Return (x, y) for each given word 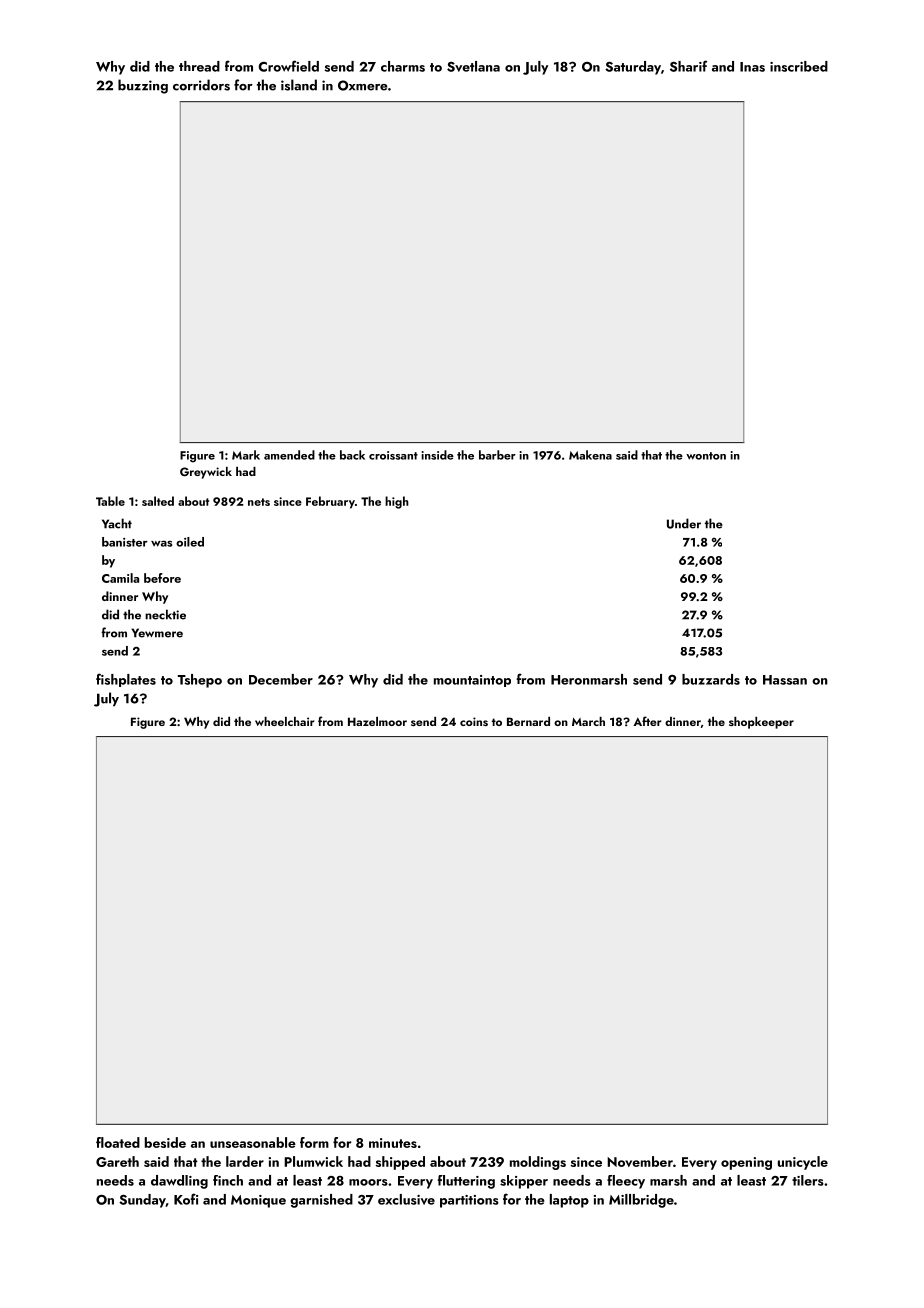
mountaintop (472, 681)
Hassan (785, 680)
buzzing (143, 86)
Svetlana (473, 66)
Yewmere (157, 633)
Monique (258, 1201)
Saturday (633, 68)
